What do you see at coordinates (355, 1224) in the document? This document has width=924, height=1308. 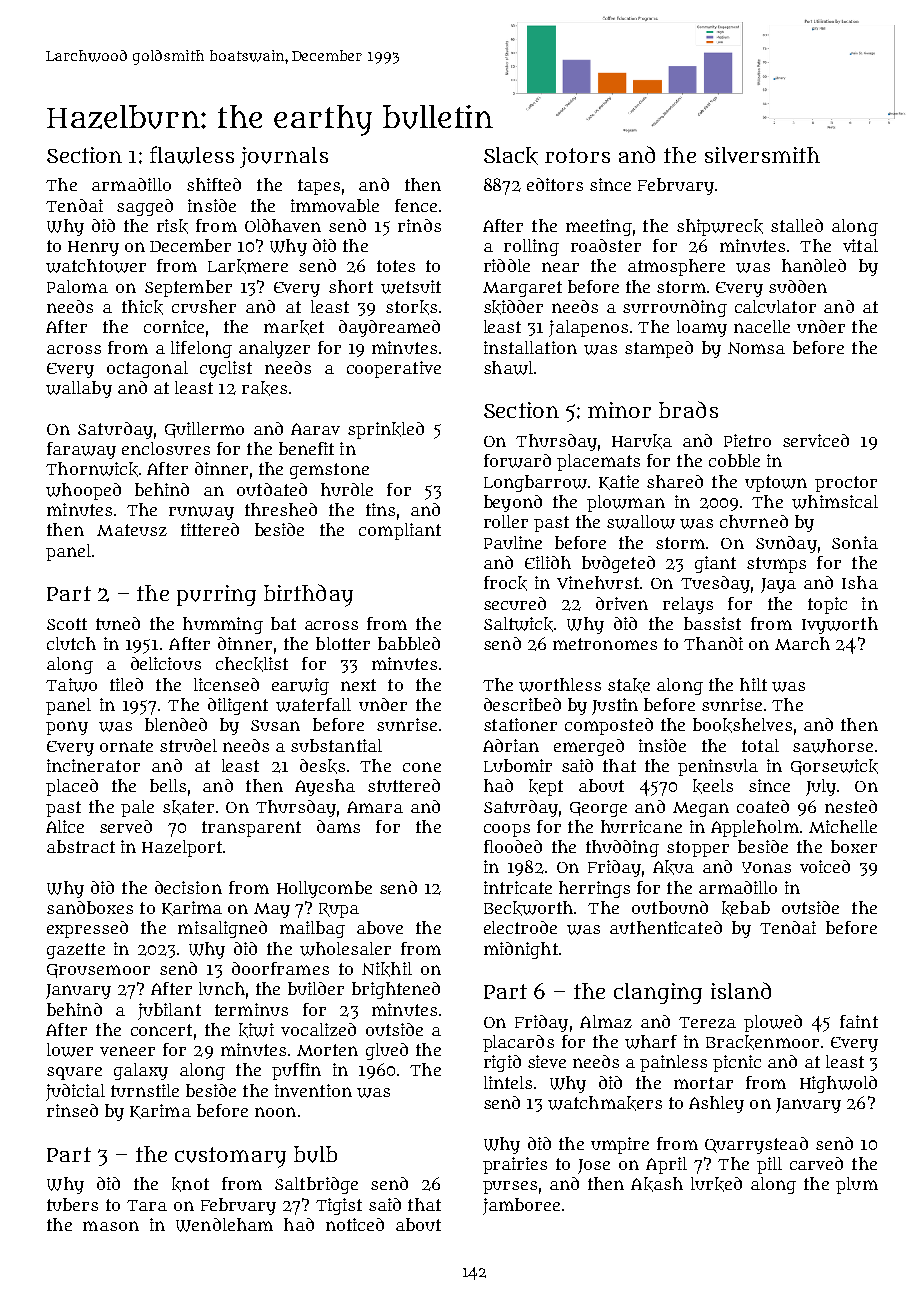 I see `noticed` at bounding box center [355, 1224].
